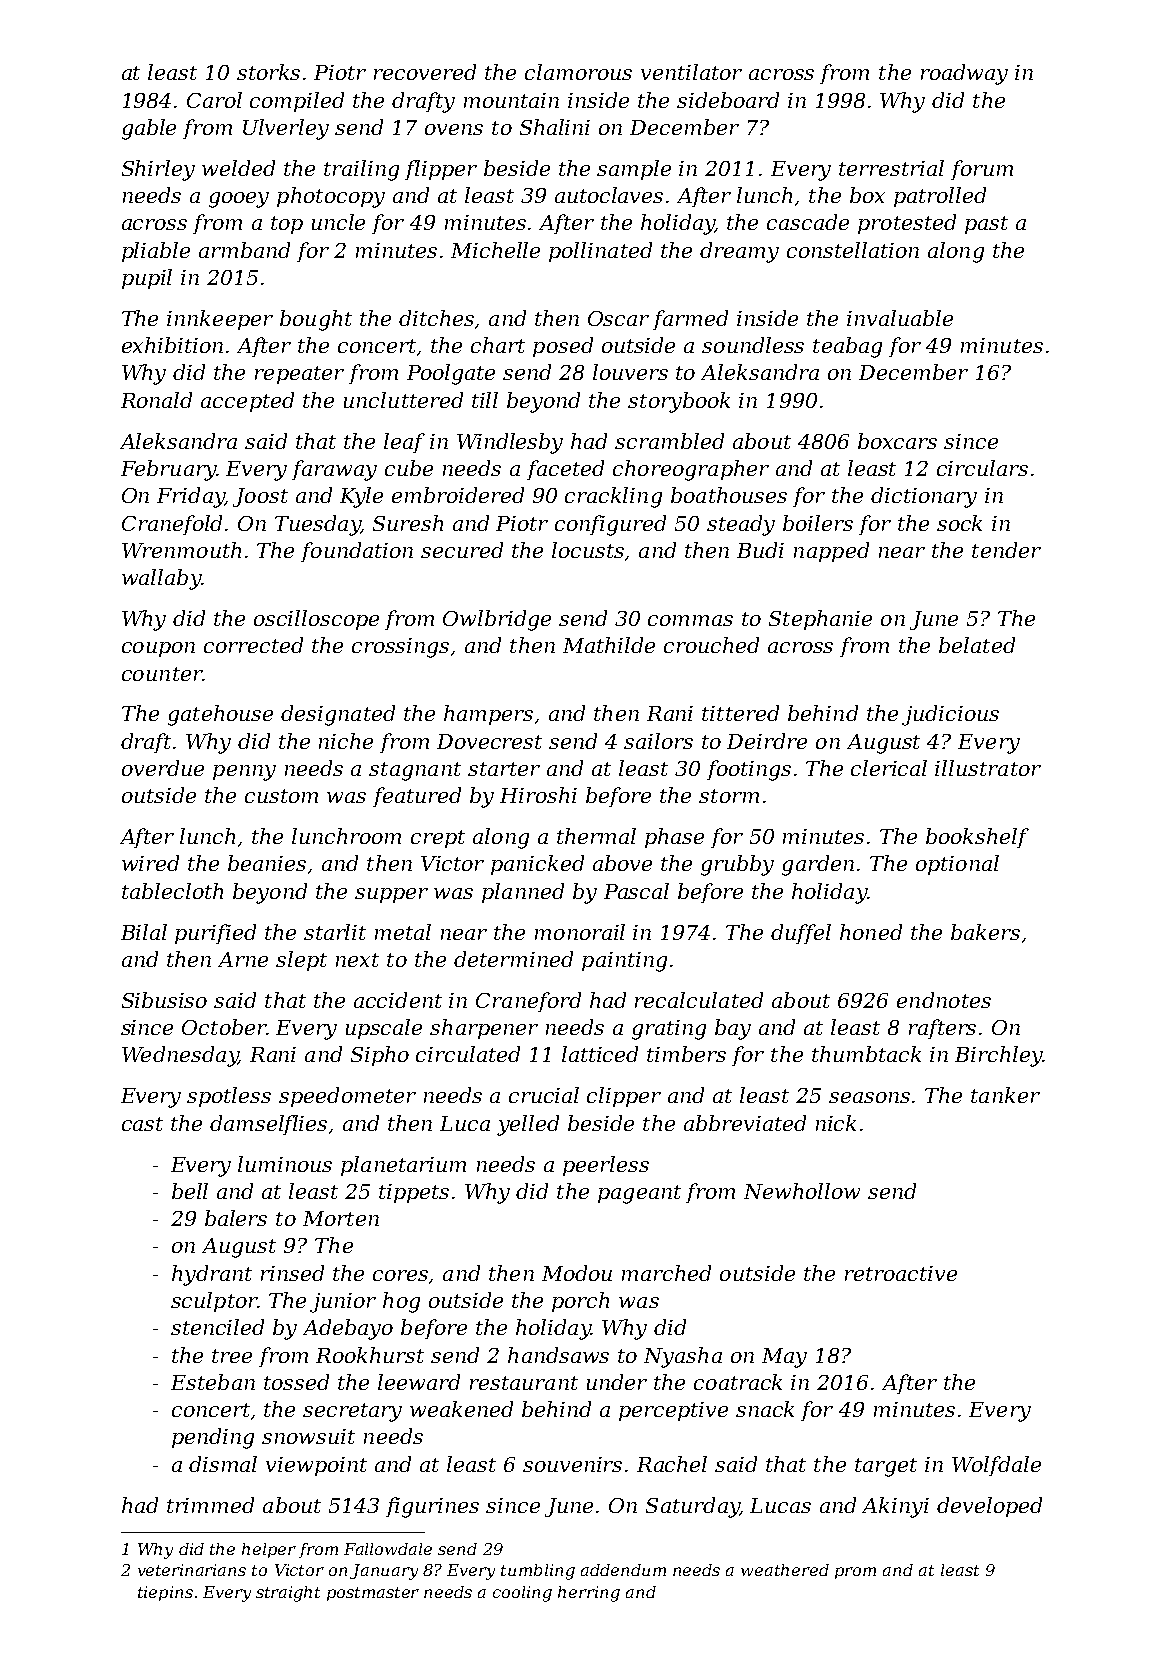 Image resolution: width=1172 pixels, height=1657 pixels. What do you see at coordinates (624, 962) in the page?
I see `painting` at bounding box center [624, 962].
